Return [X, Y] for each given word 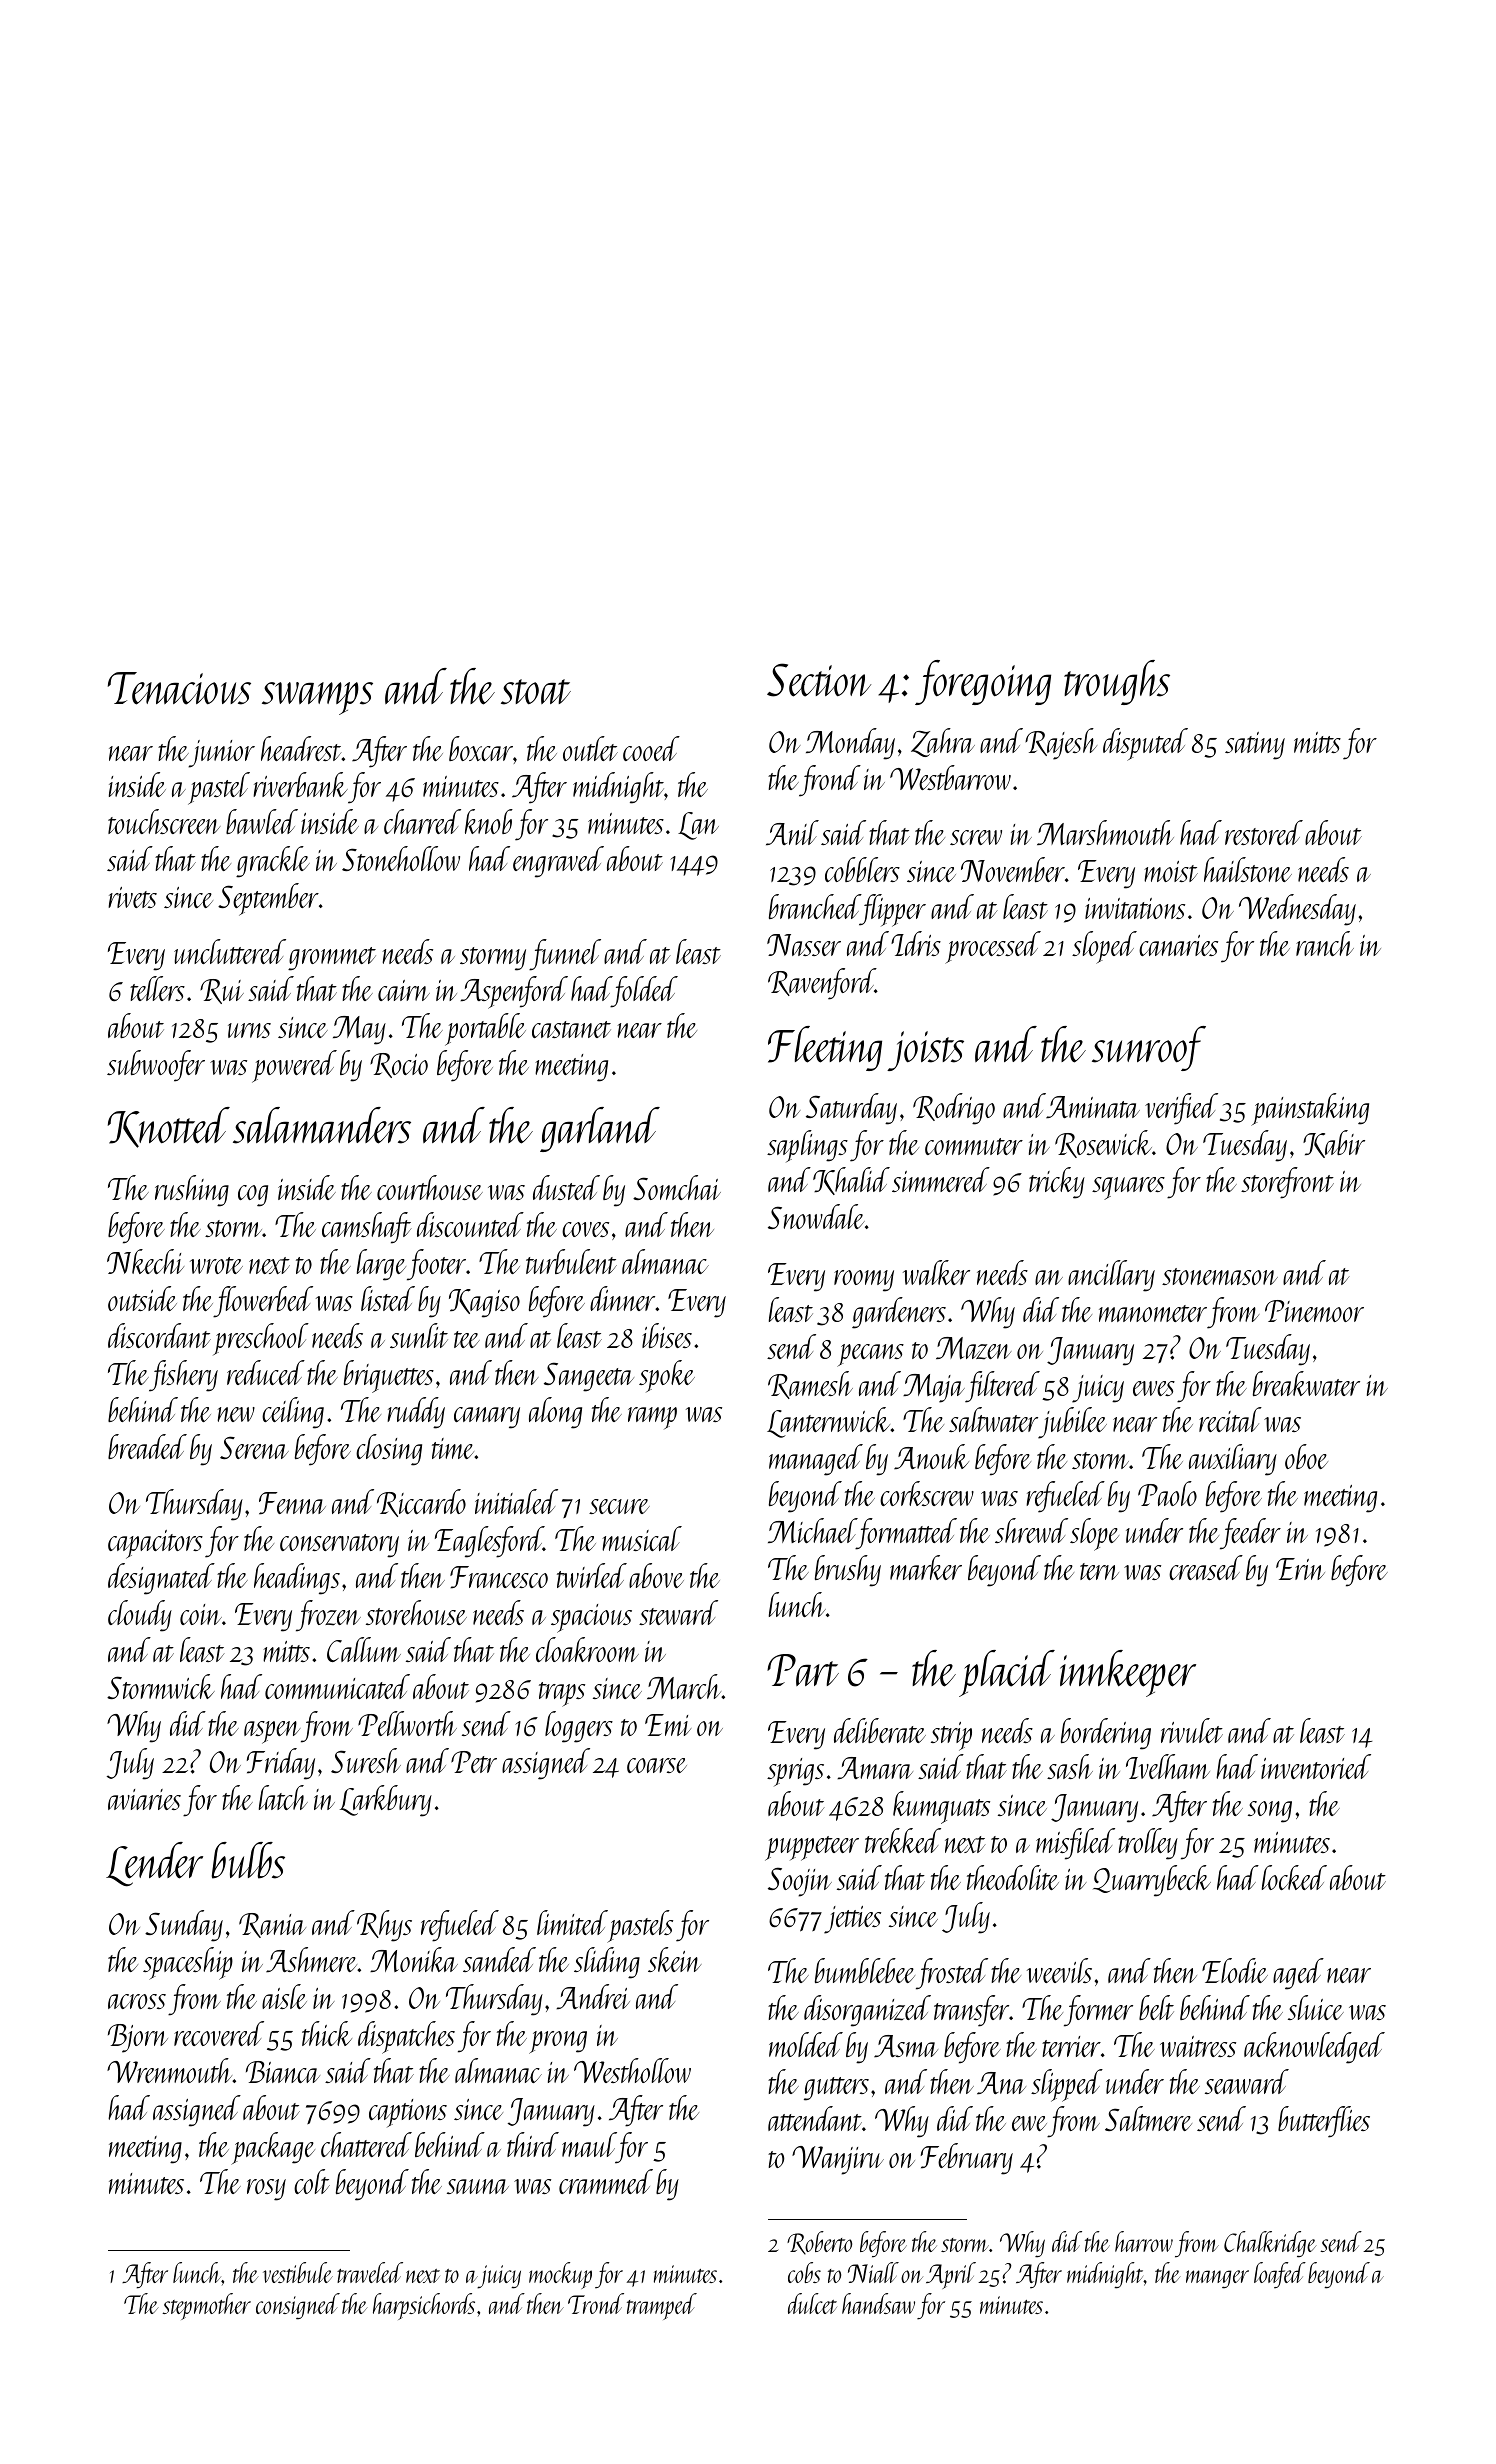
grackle [273, 862]
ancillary [1111, 1276]
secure [619, 1506]
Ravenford [821, 984]
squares [1128, 1188]
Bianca [283, 2072]
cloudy [140, 1616]
